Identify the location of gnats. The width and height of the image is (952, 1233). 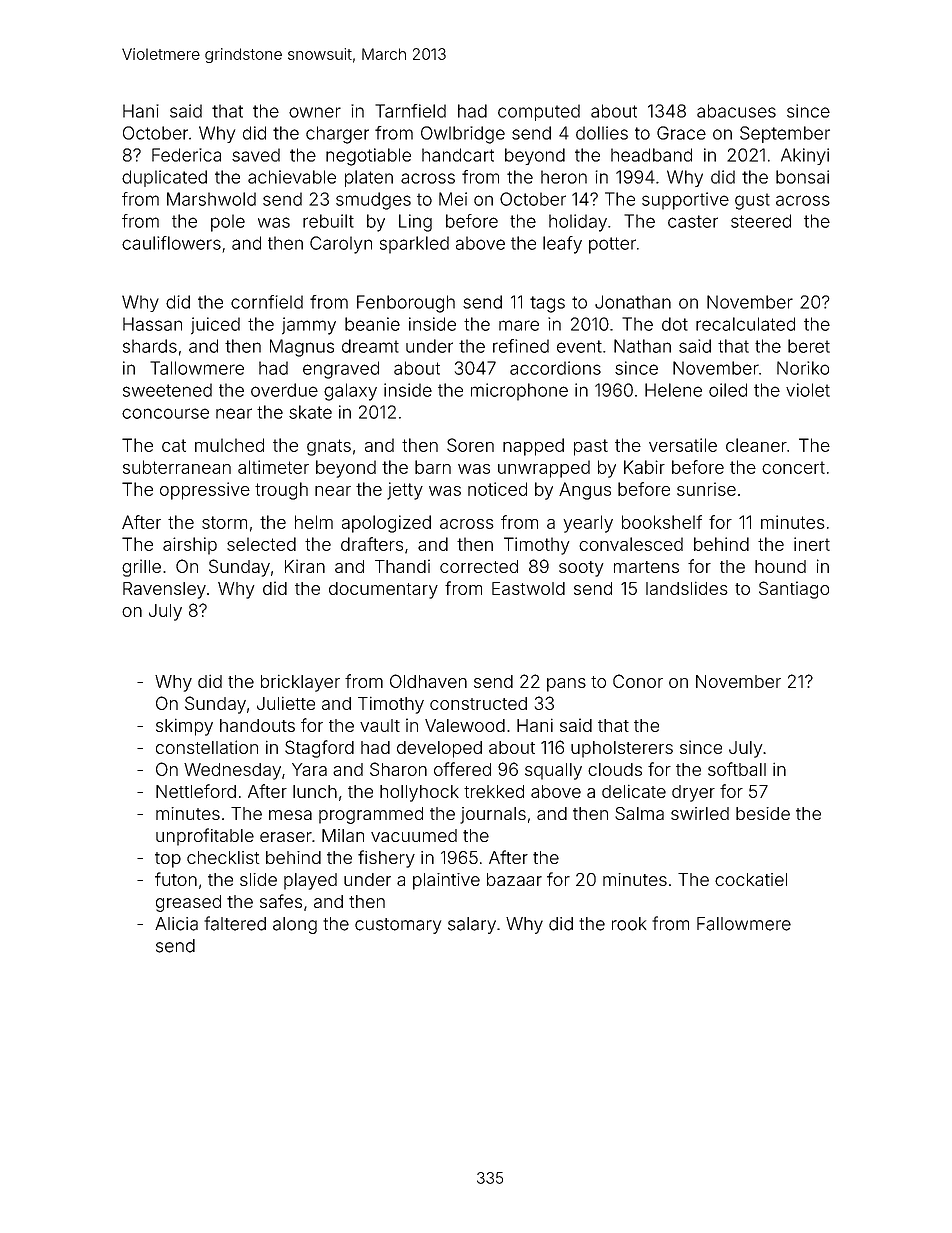
(329, 447).
